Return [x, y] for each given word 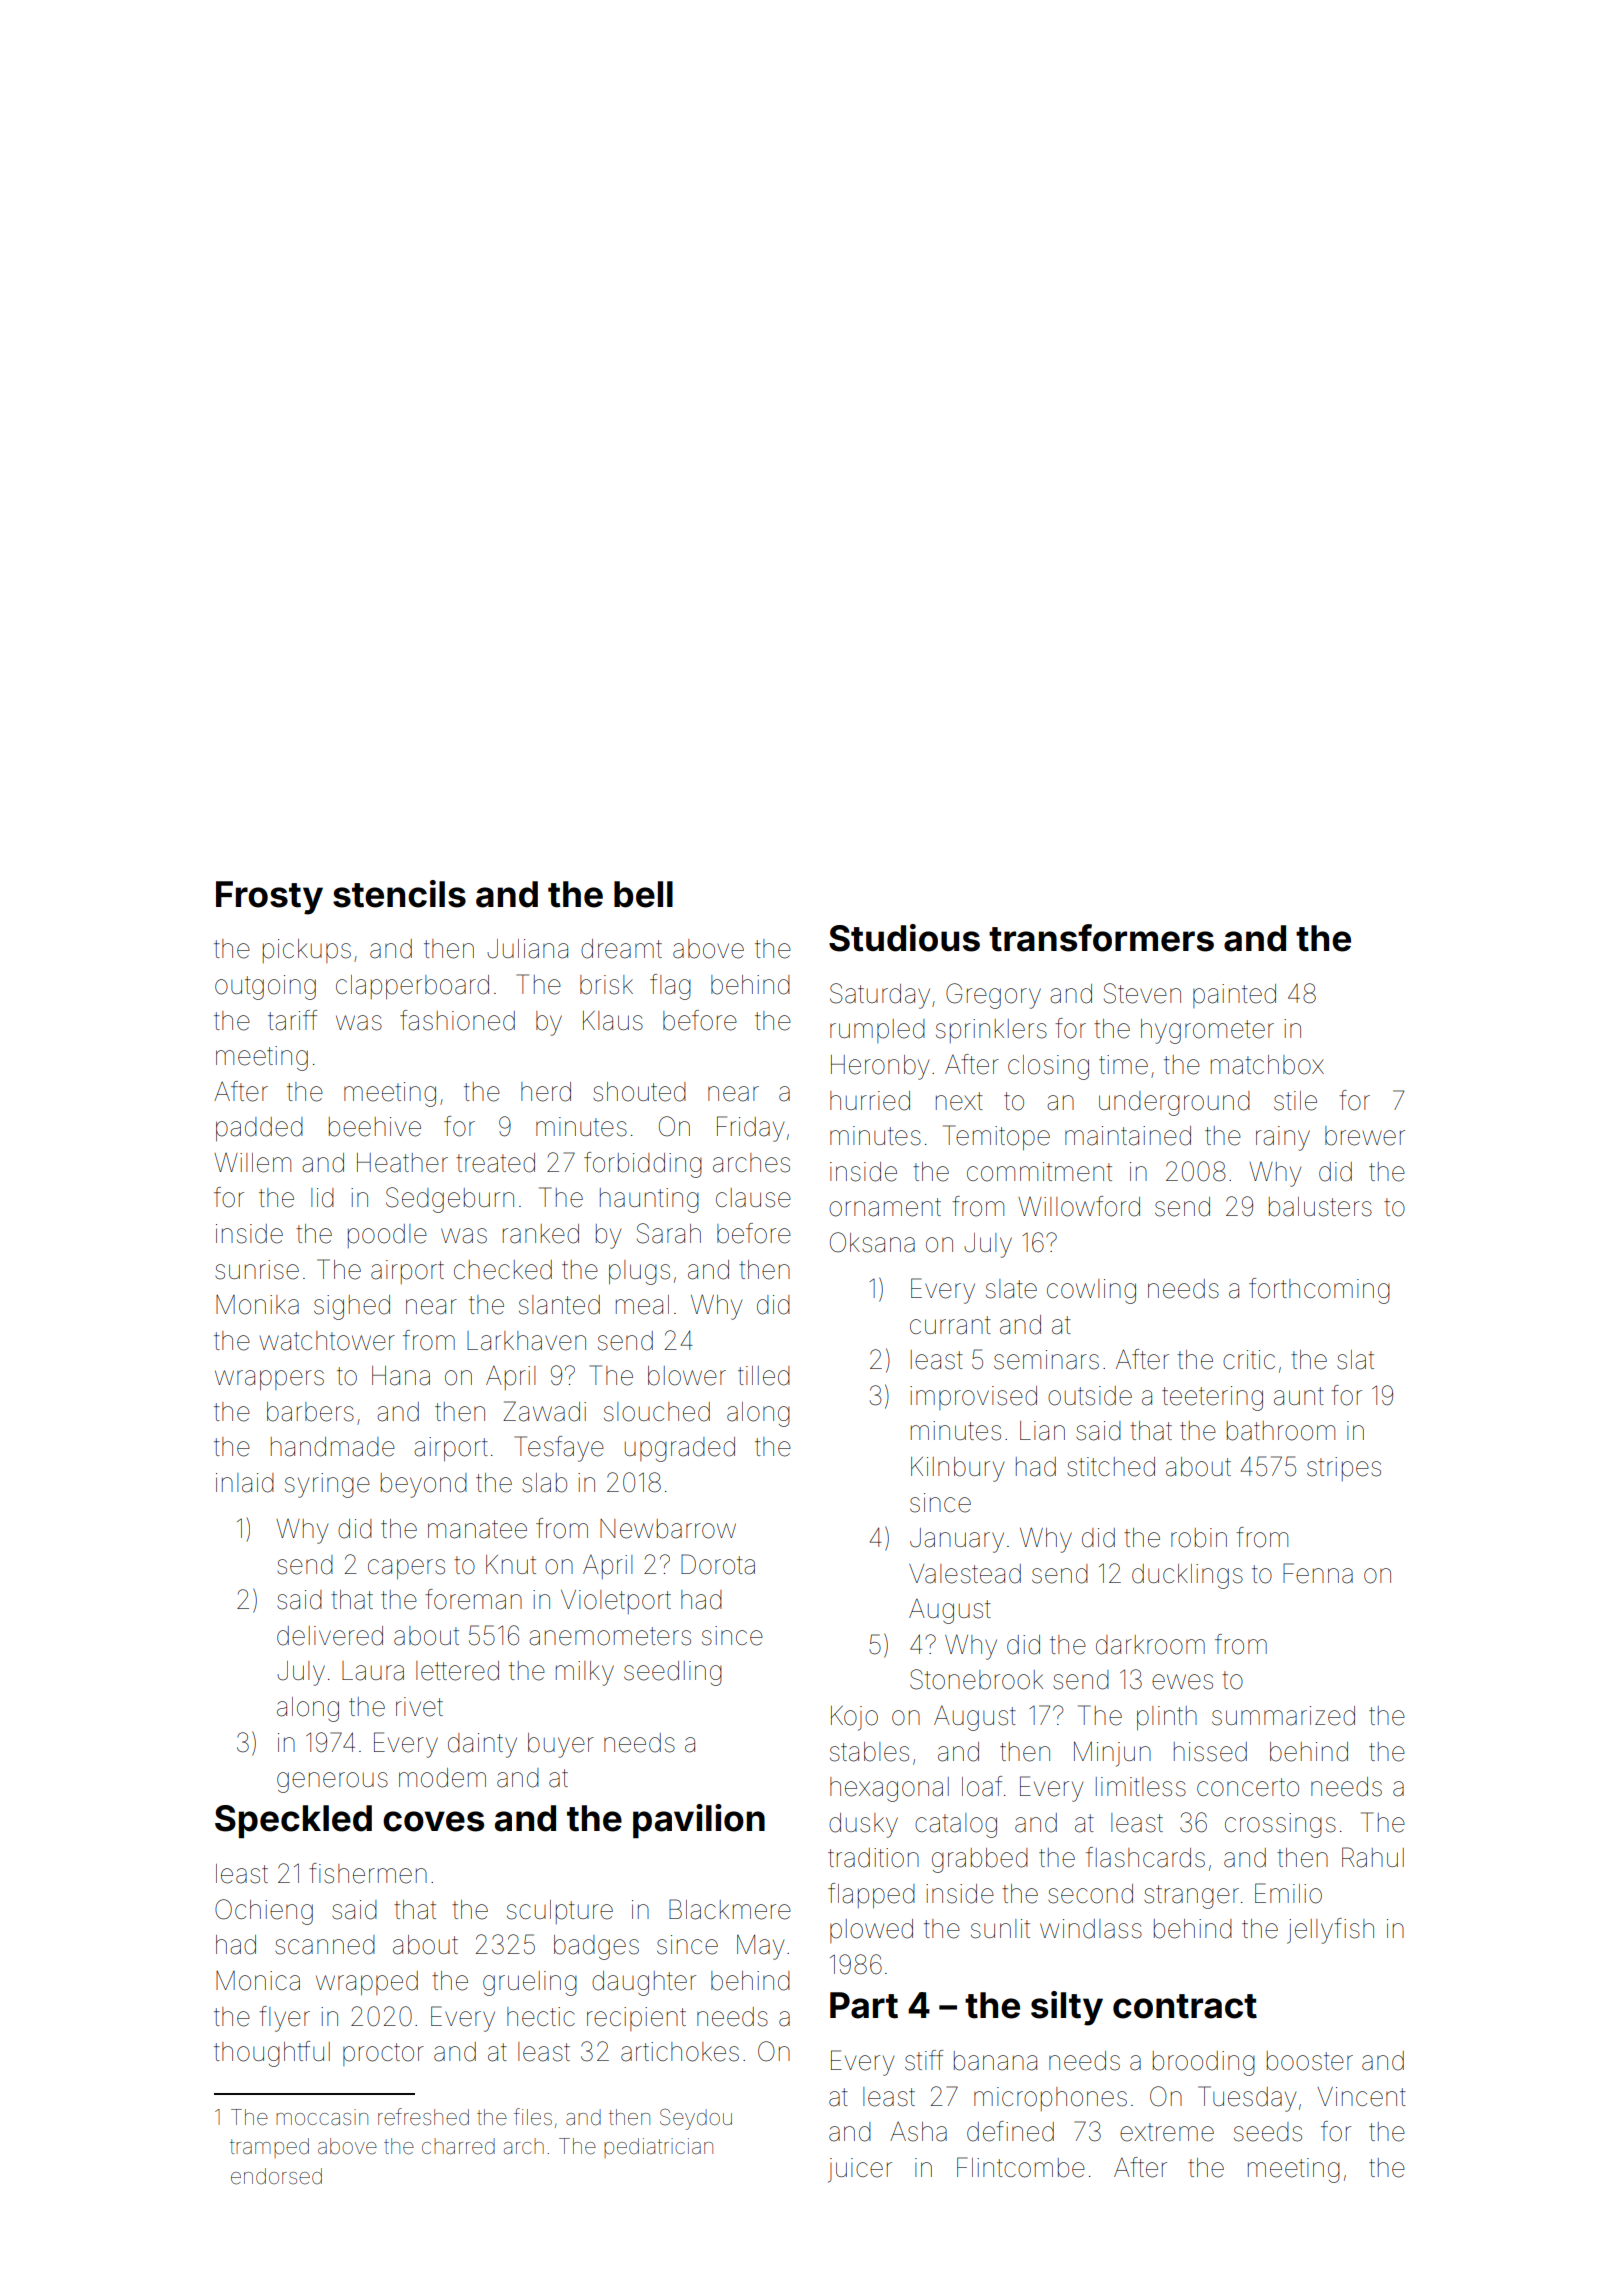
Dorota [718, 1564]
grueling [530, 1983]
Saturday [880, 996]
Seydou [696, 2119]
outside [1090, 1396]
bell [643, 894]
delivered [330, 1636]
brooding [1204, 2063]
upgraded [680, 1449]
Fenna [1318, 1573]
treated [495, 1163]
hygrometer [1207, 1031]
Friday [750, 1129]
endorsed [276, 2176]
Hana [401, 1376]
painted [1234, 996]
